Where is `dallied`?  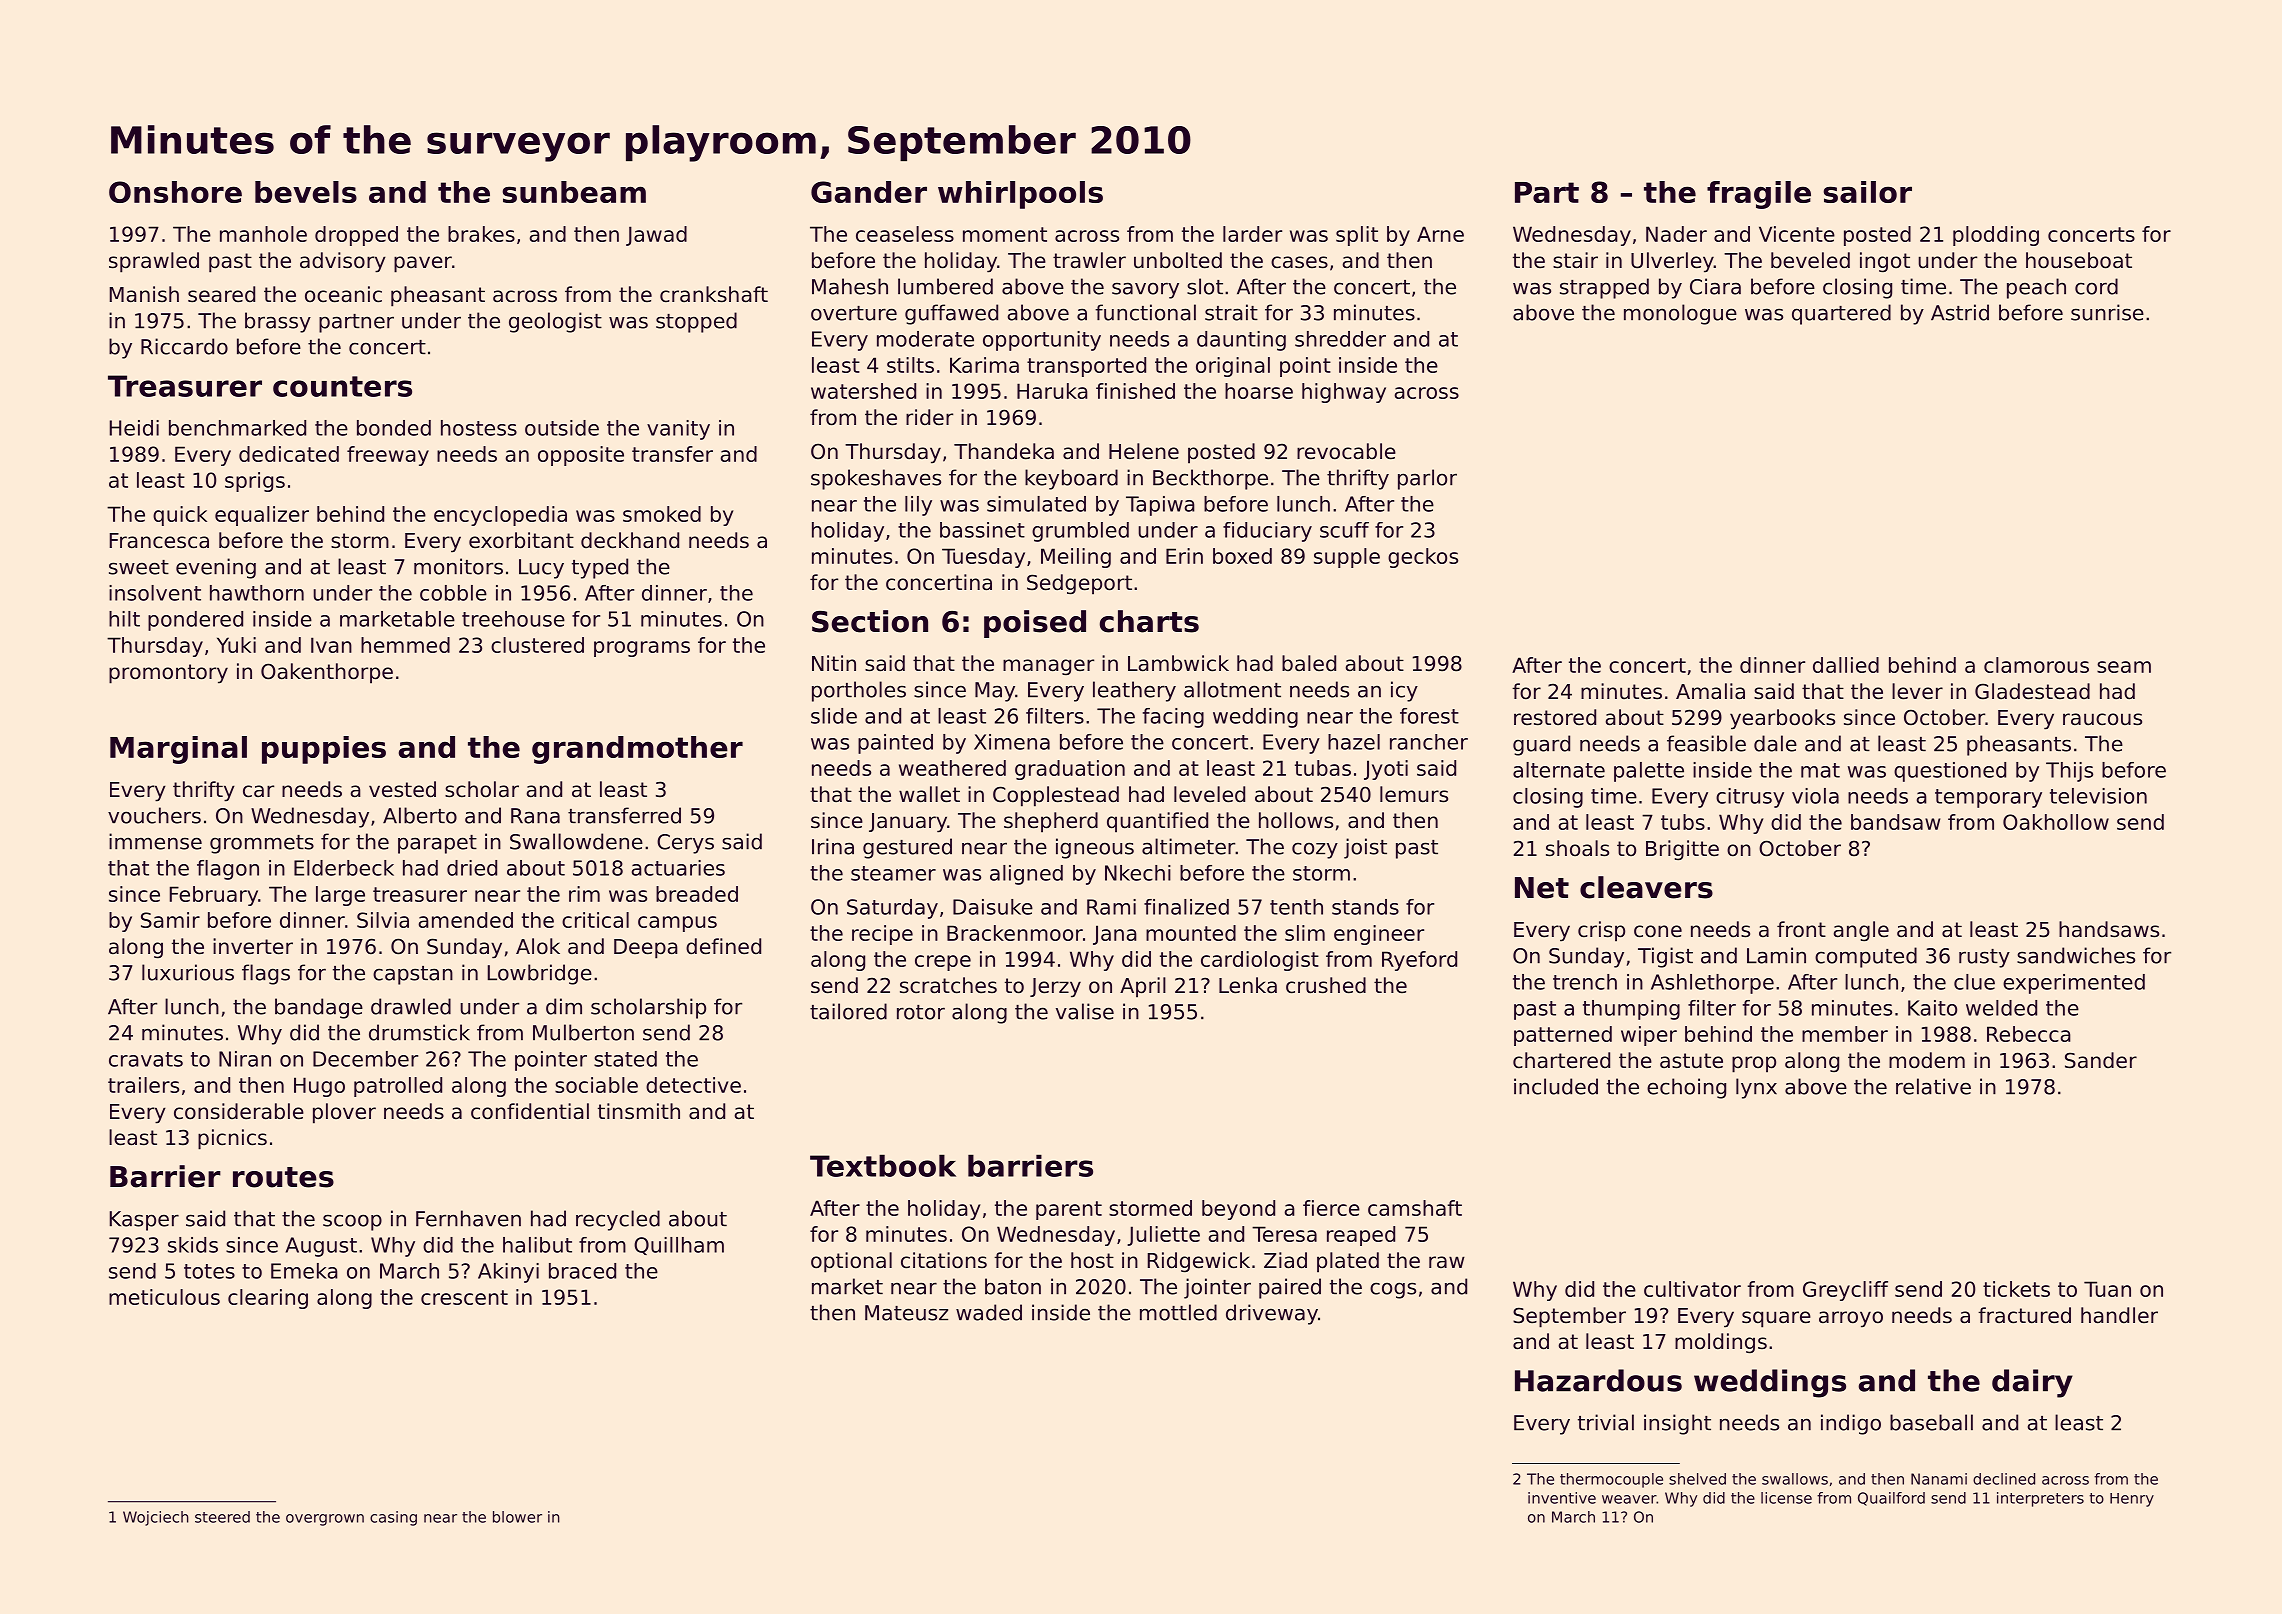 dallied is located at coordinates (1846, 665).
